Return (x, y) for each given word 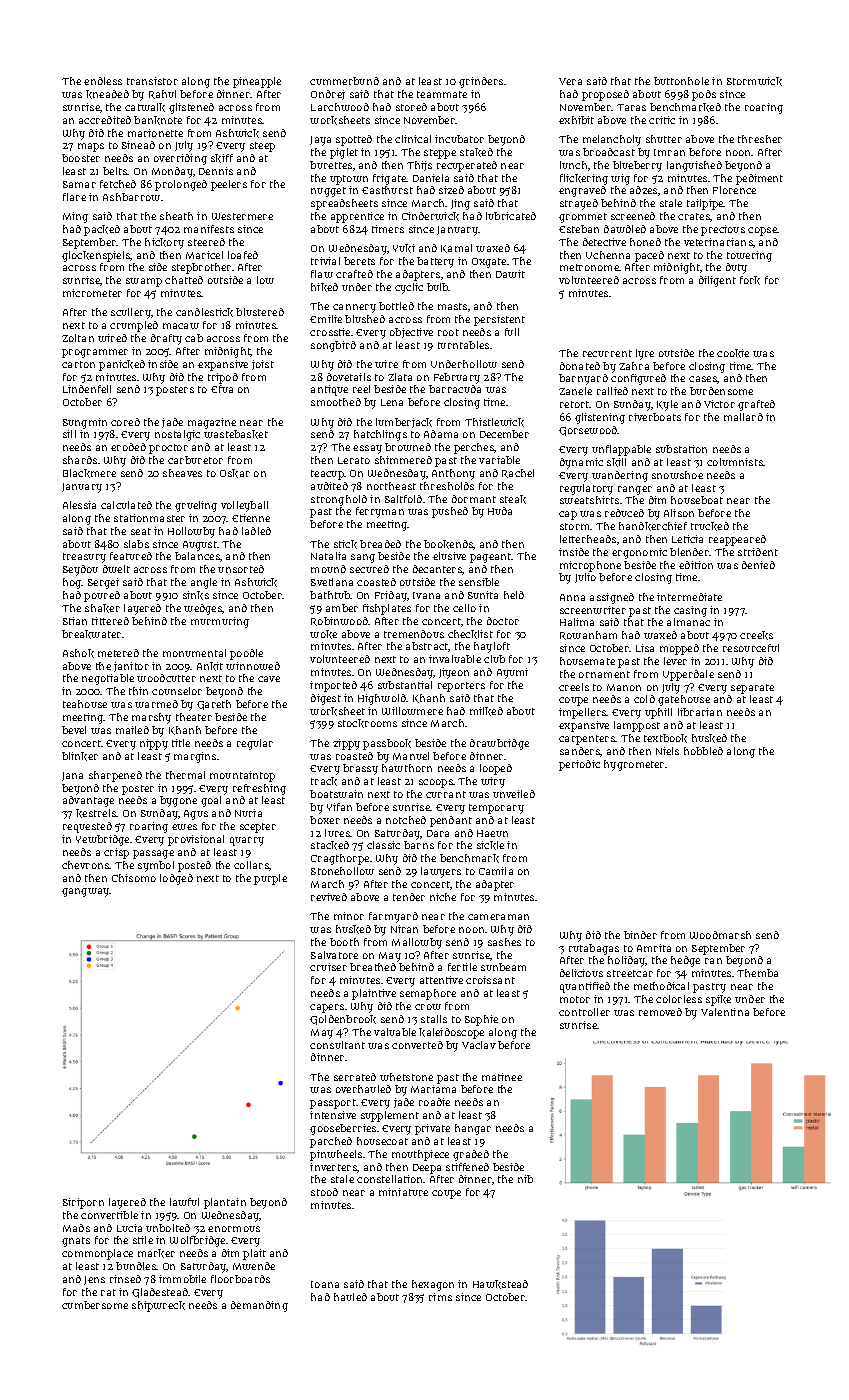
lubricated (511, 216)
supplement (390, 1116)
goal (211, 801)
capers (327, 1008)
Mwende (254, 1266)
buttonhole (681, 81)
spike (718, 1000)
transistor (152, 81)
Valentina (725, 1012)
